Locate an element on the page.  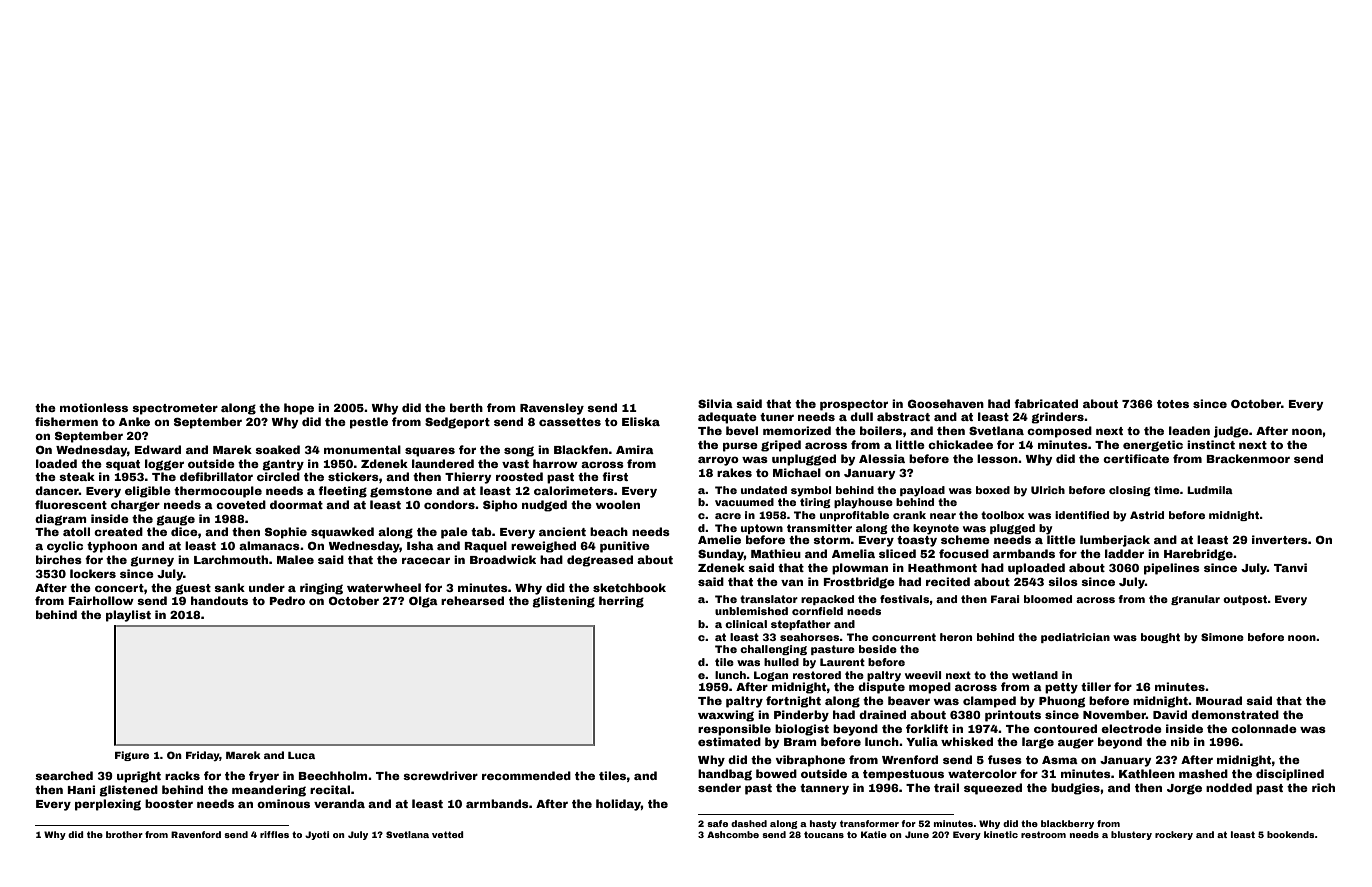
totes is located at coordinates (1173, 404).
